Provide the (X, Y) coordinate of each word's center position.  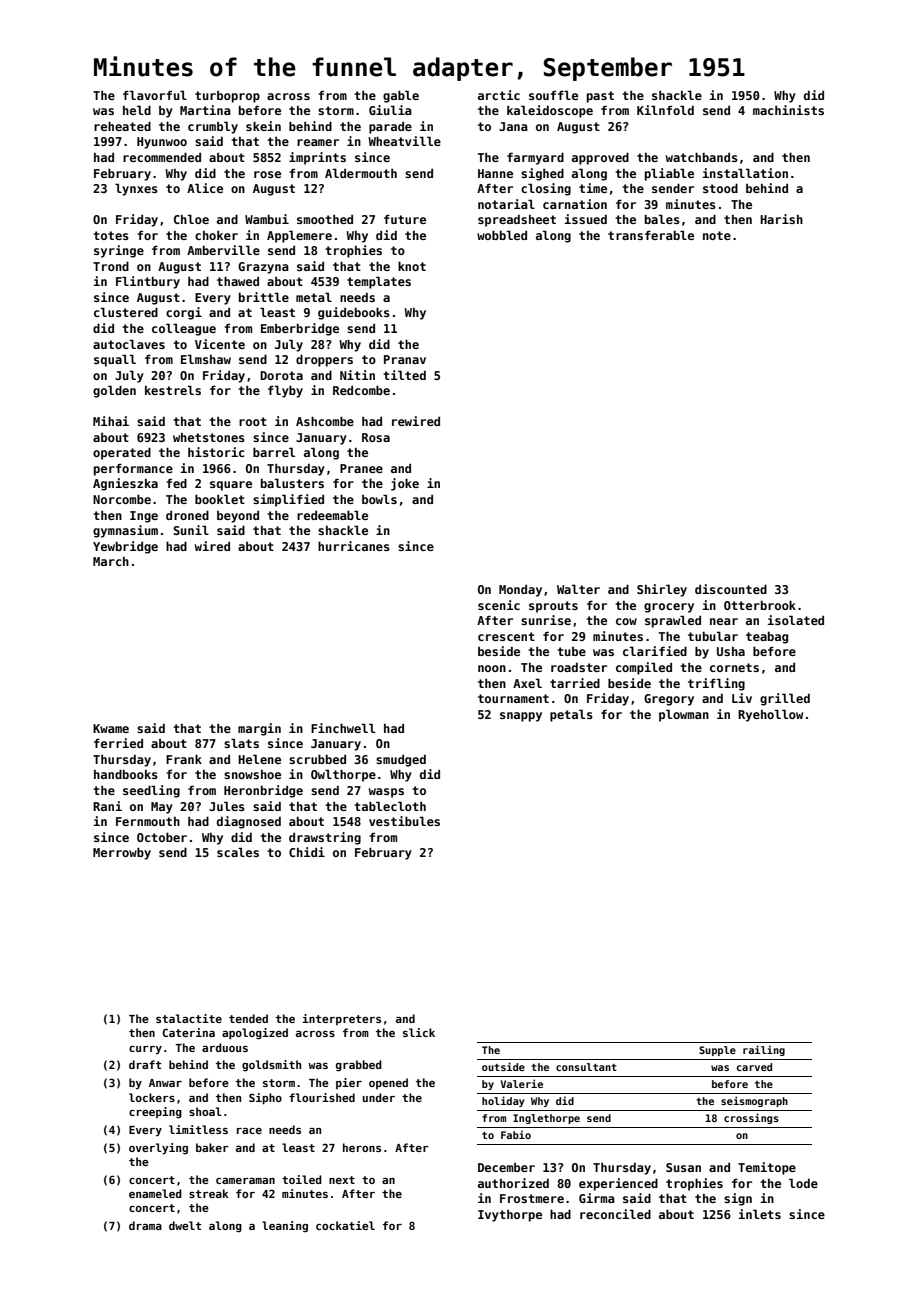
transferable (651, 235)
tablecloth (390, 806)
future (405, 219)
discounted (731, 589)
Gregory (669, 700)
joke (405, 484)
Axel (527, 683)
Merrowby (122, 853)
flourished (322, 1097)
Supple (717, 1051)
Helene (259, 759)
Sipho (265, 1099)
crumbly (213, 127)
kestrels (173, 390)
